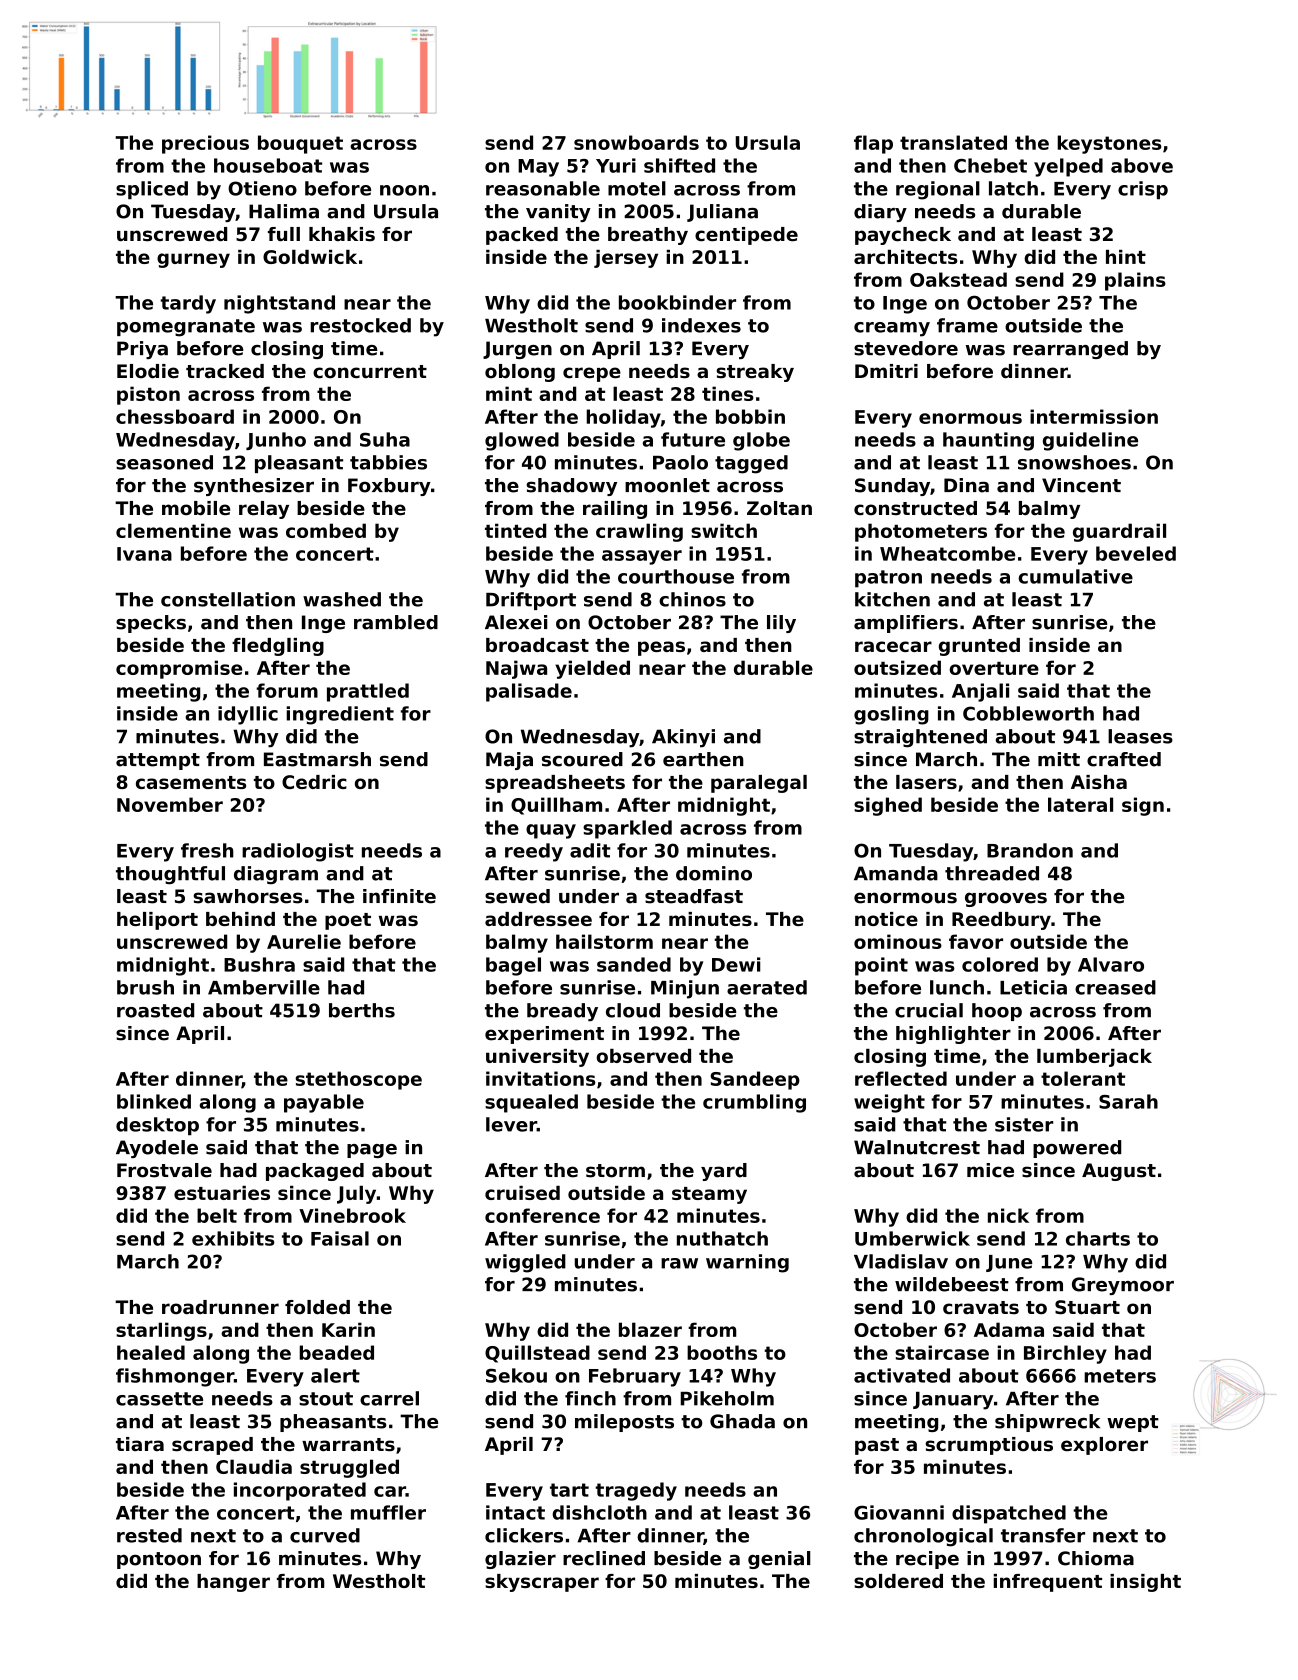 Image resolution: width=1298 pixels, height=1680 pixels. Describe the element at coordinates (1136, 553) in the screenshot. I see `beveled` at that location.
